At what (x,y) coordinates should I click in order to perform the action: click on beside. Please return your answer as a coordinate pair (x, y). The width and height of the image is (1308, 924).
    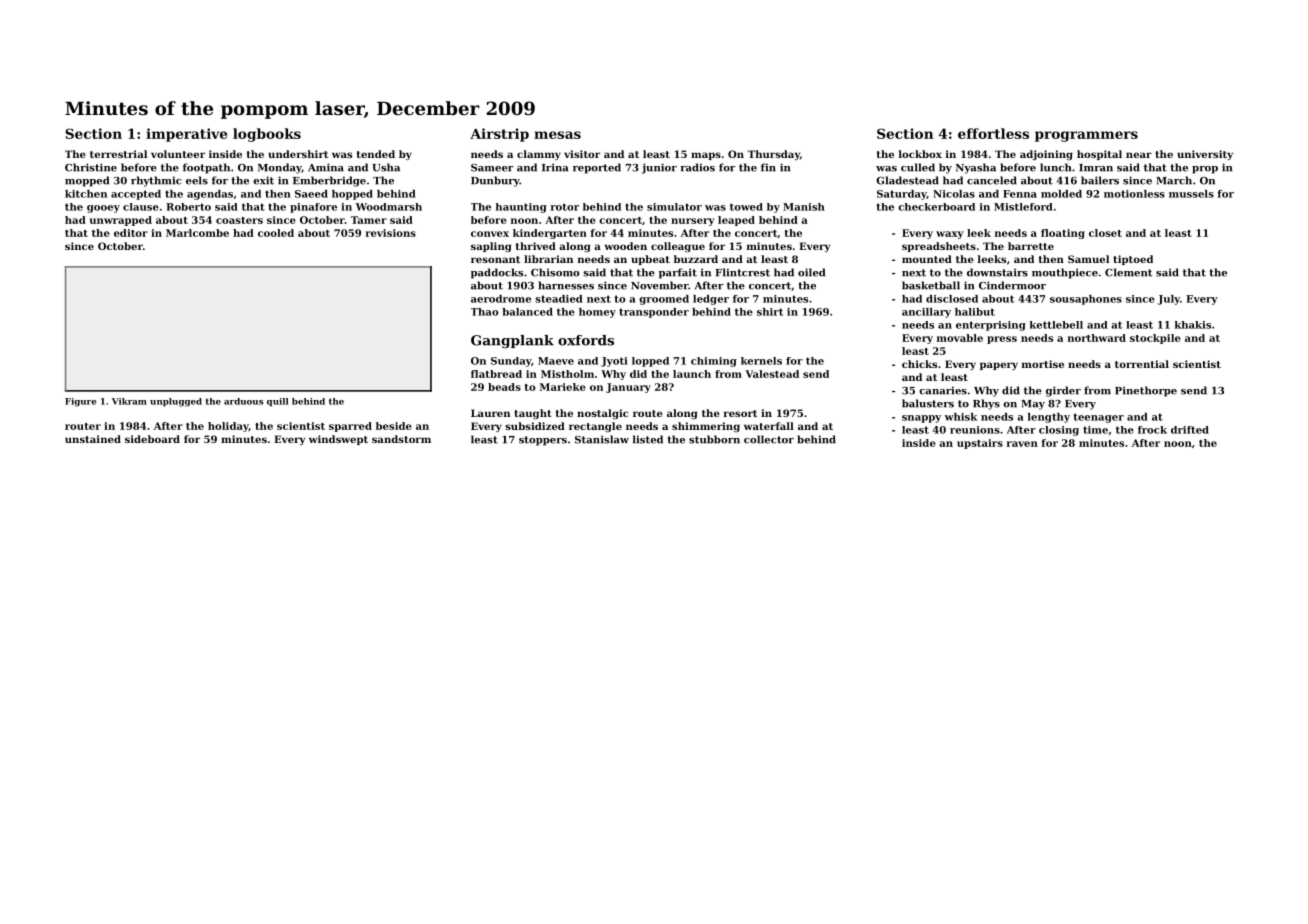
    Looking at the image, I should click on (394, 426).
